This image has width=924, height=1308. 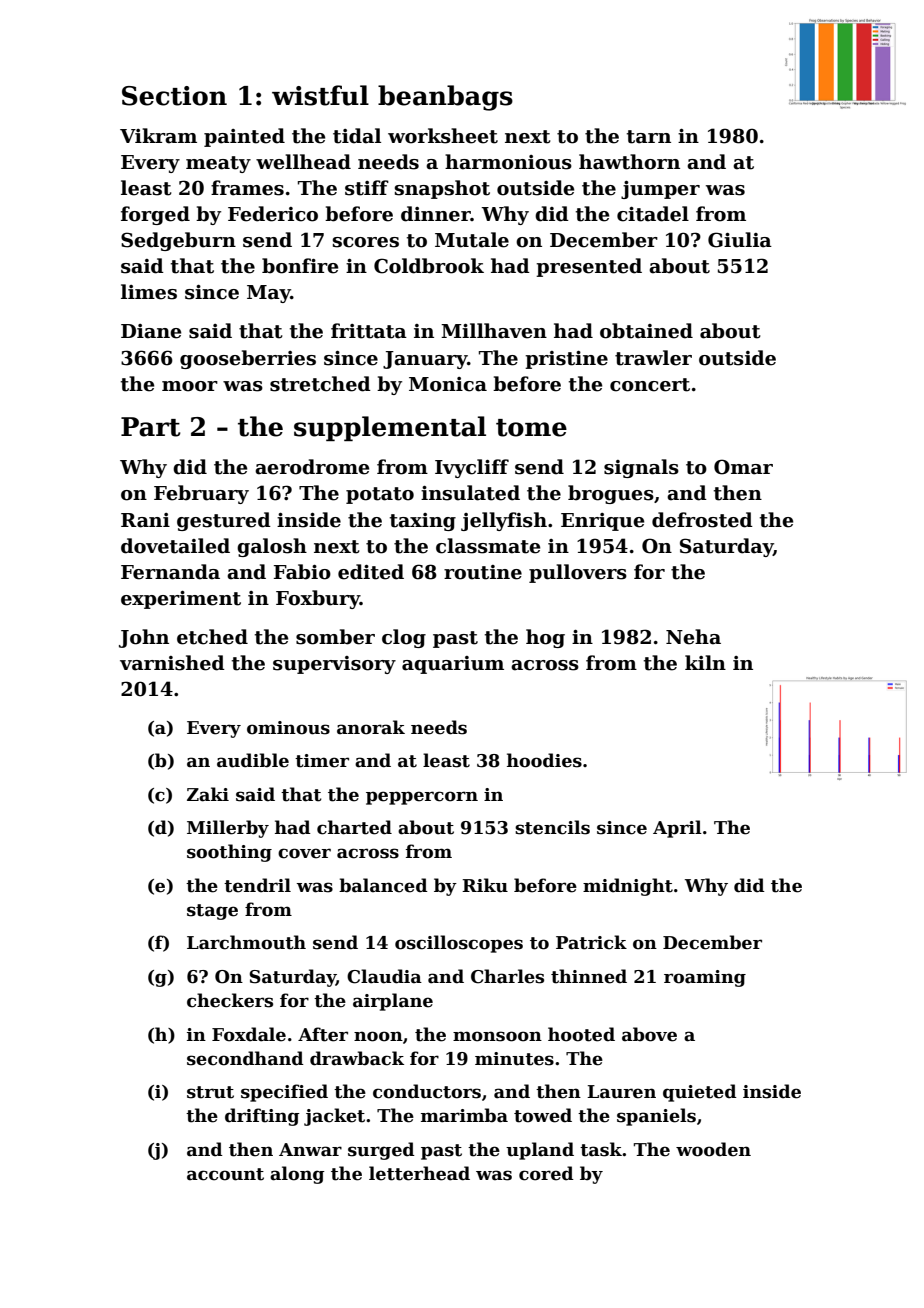 I want to click on aquarium, so click(x=453, y=665).
